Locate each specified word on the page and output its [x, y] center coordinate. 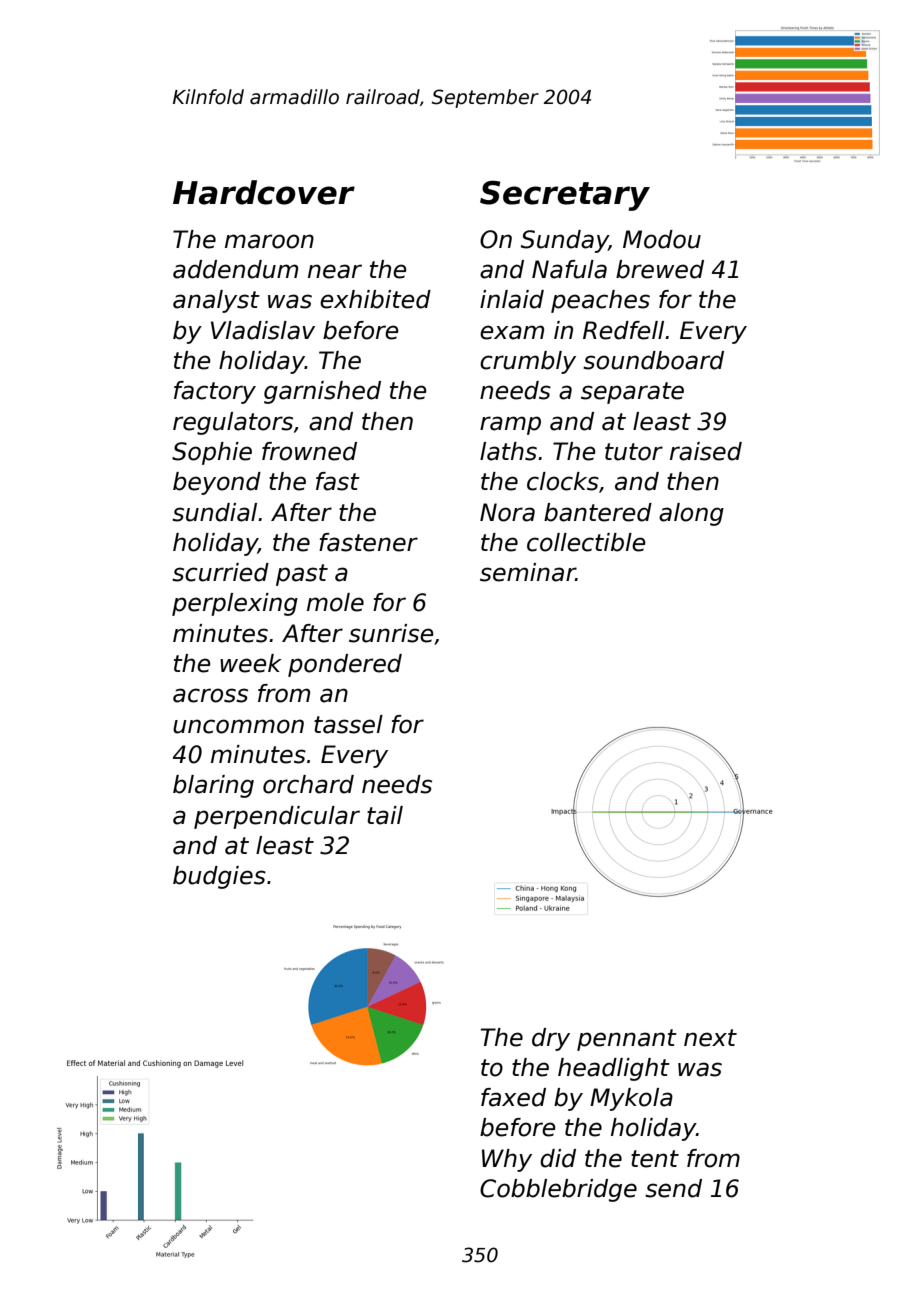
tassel [348, 724]
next [710, 1038]
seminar [528, 572]
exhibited [375, 299]
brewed [660, 269]
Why [507, 1160]
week [251, 663]
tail [385, 815]
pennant [627, 1040]
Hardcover [264, 192]
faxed [513, 1097]
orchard [308, 784]
